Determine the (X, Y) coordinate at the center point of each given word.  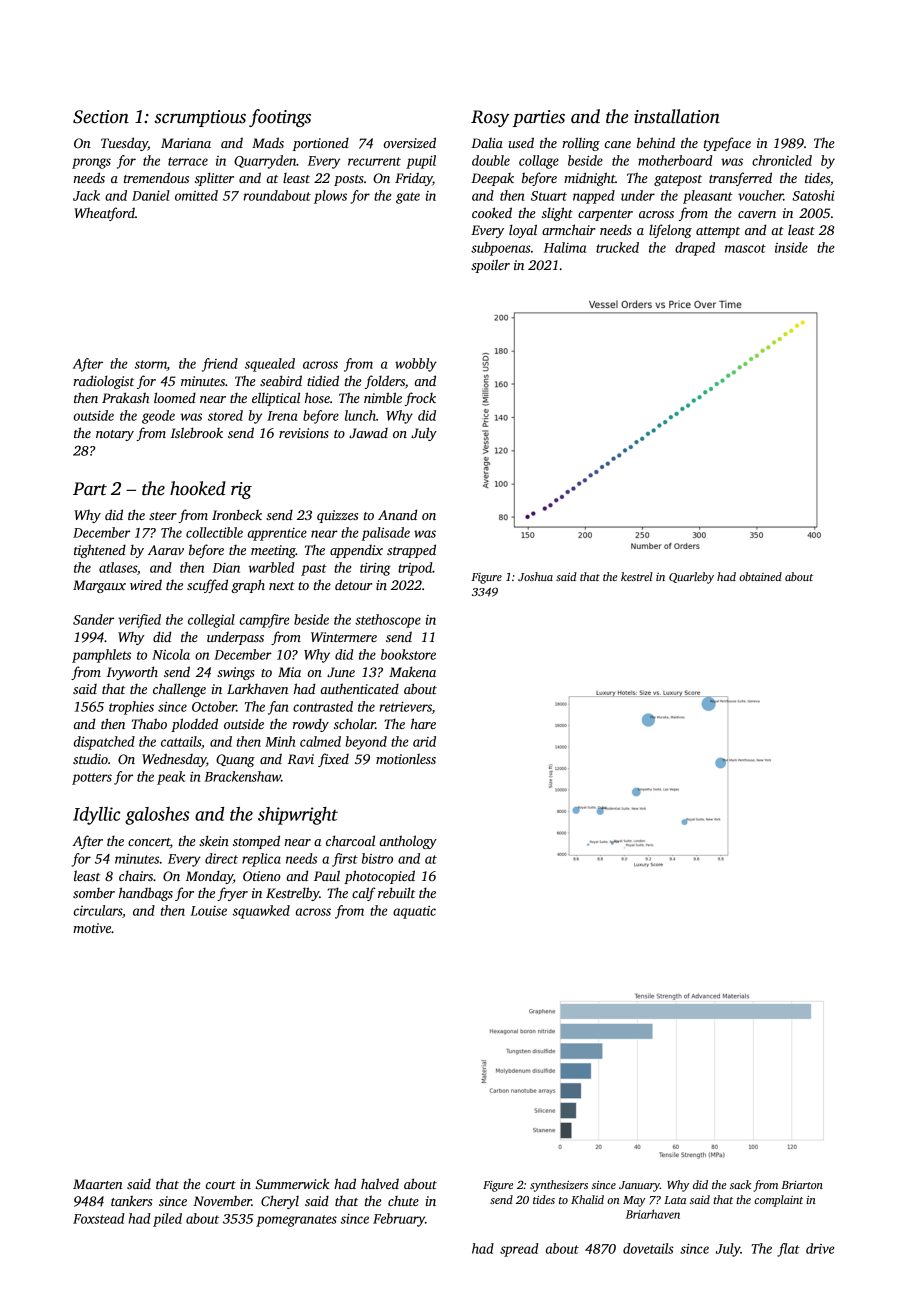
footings (280, 118)
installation (677, 116)
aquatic (414, 912)
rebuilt (396, 892)
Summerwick (292, 1183)
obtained (760, 576)
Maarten (98, 1184)
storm (151, 365)
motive (92, 928)
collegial (211, 621)
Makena (412, 671)
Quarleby (691, 578)
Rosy (490, 118)
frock (420, 399)
